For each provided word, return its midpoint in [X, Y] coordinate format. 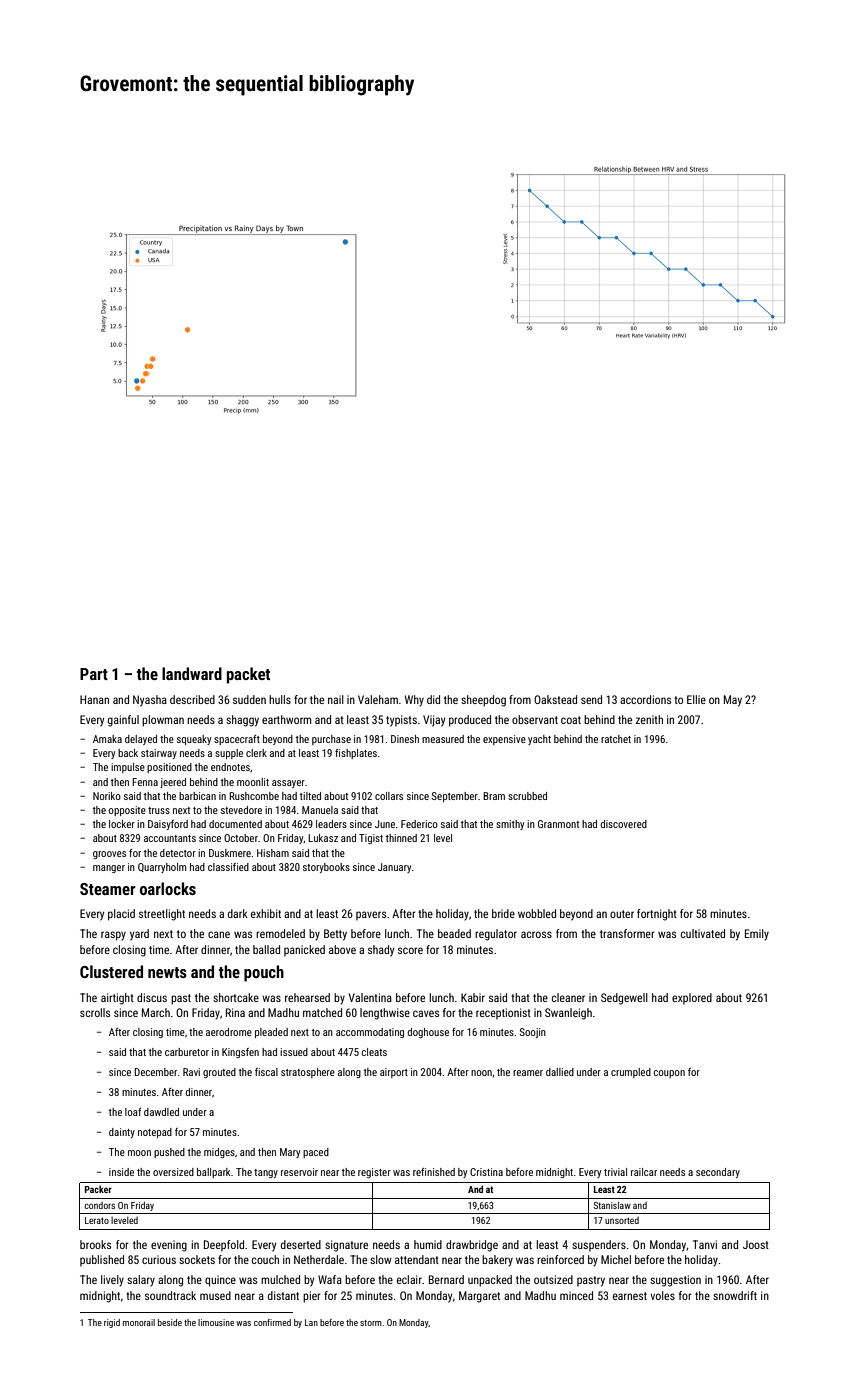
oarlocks [168, 888]
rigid [112, 1323]
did [433, 699]
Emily [757, 935]
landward [192, 673]
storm [371, 1323]
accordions [645, 699]
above [342, 949]
